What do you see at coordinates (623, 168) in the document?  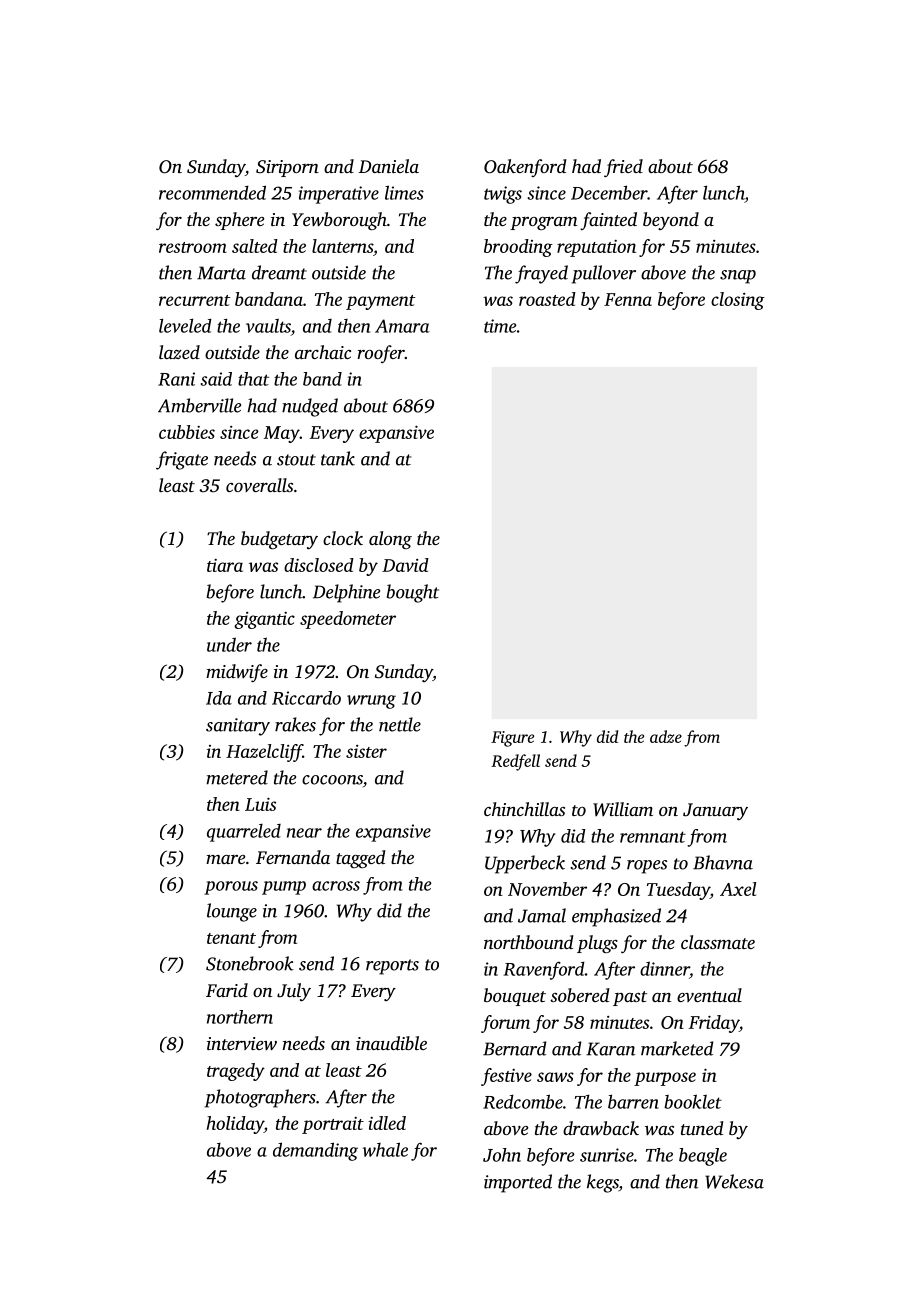 I see `fried` at bounding box center [623, 168].
